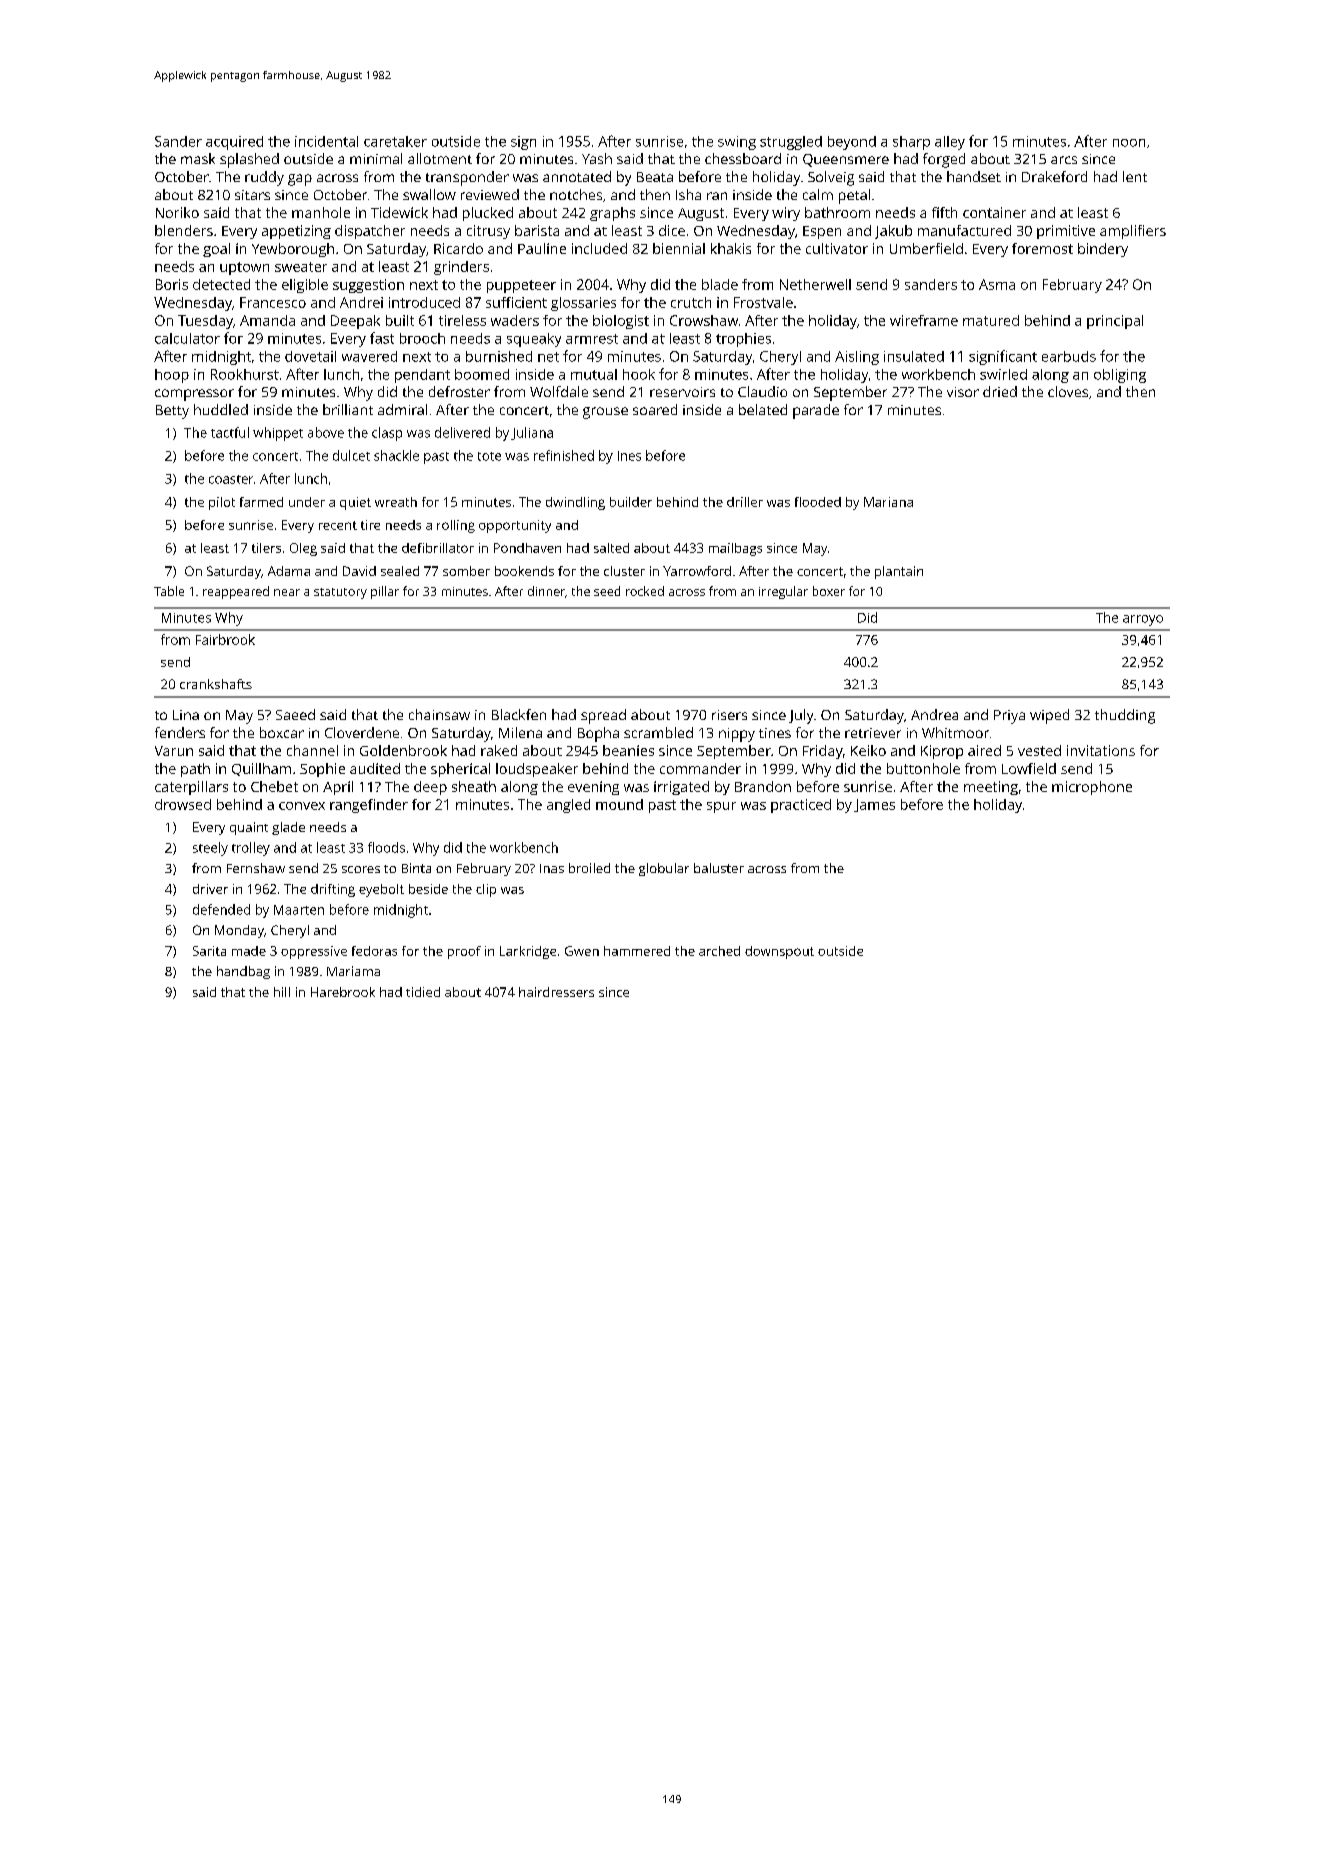 The width and height of the document is (1324, 1872). What do you see at coordinates (791, 143) in the document?
I see `struggled` at bounding box center [791, 143].
